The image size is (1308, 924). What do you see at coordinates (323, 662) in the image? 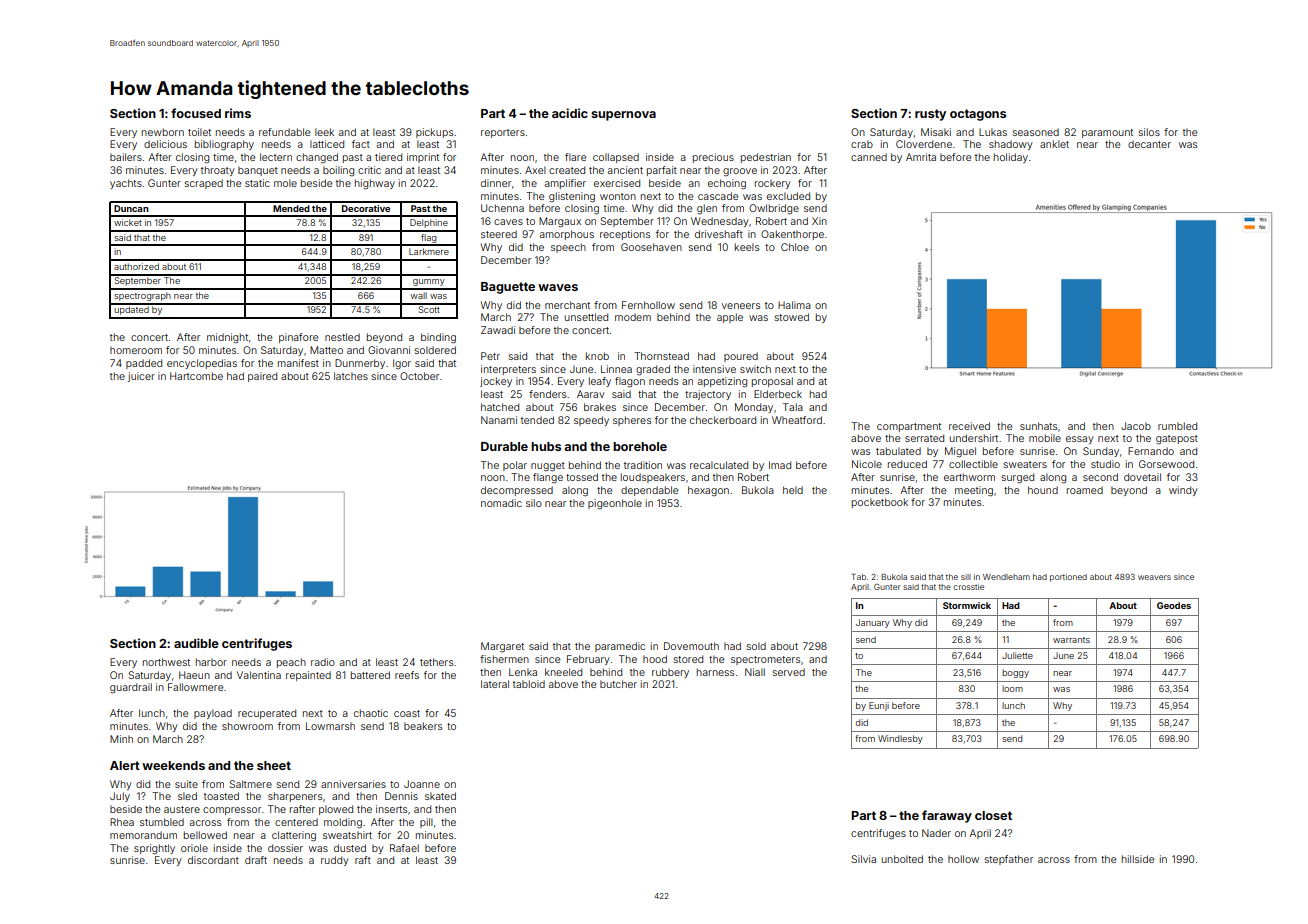
I see `radio` at bounding box center [323, 662].
